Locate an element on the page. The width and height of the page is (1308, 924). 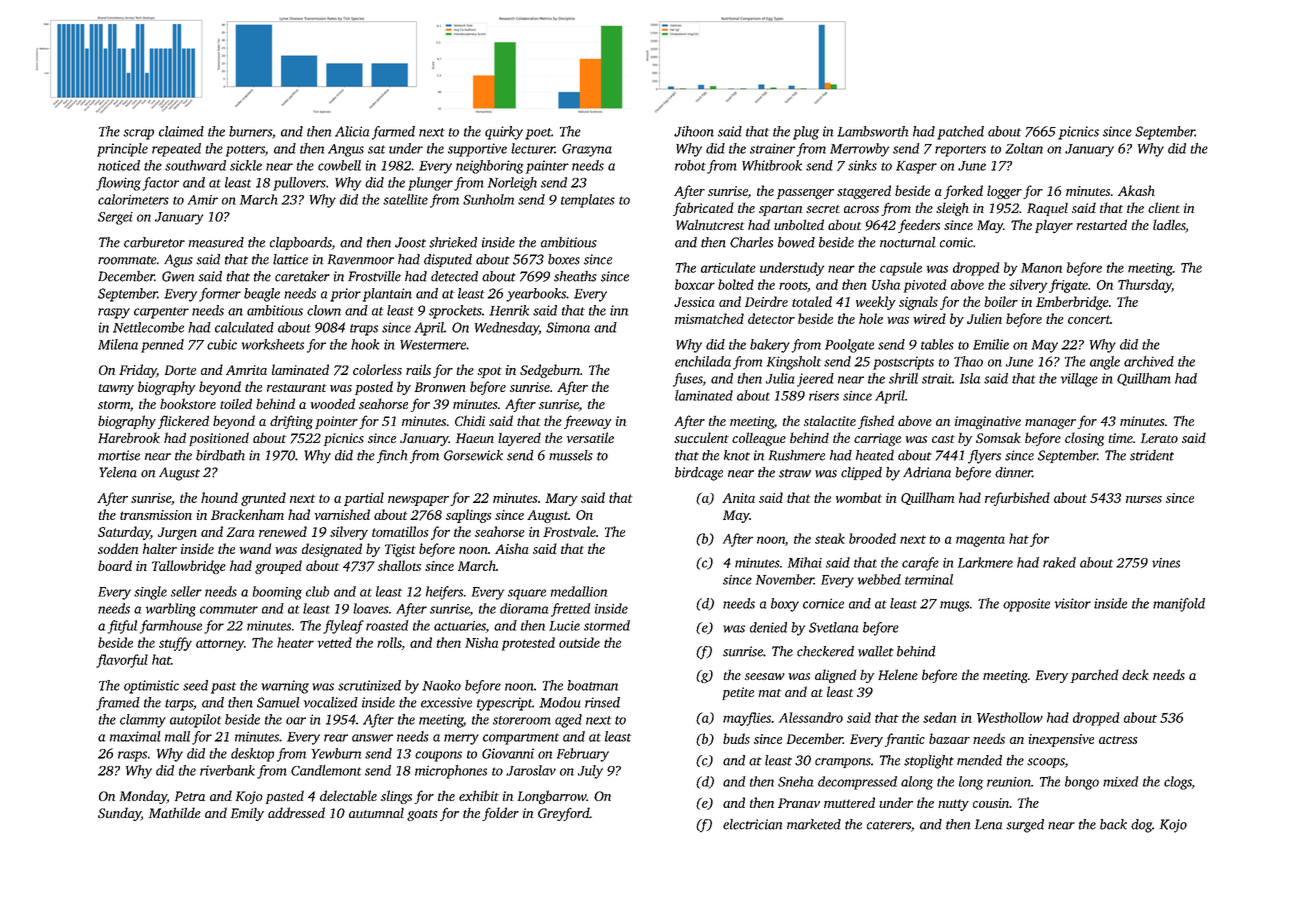
Amrita is located at coordinates (246, 370).
